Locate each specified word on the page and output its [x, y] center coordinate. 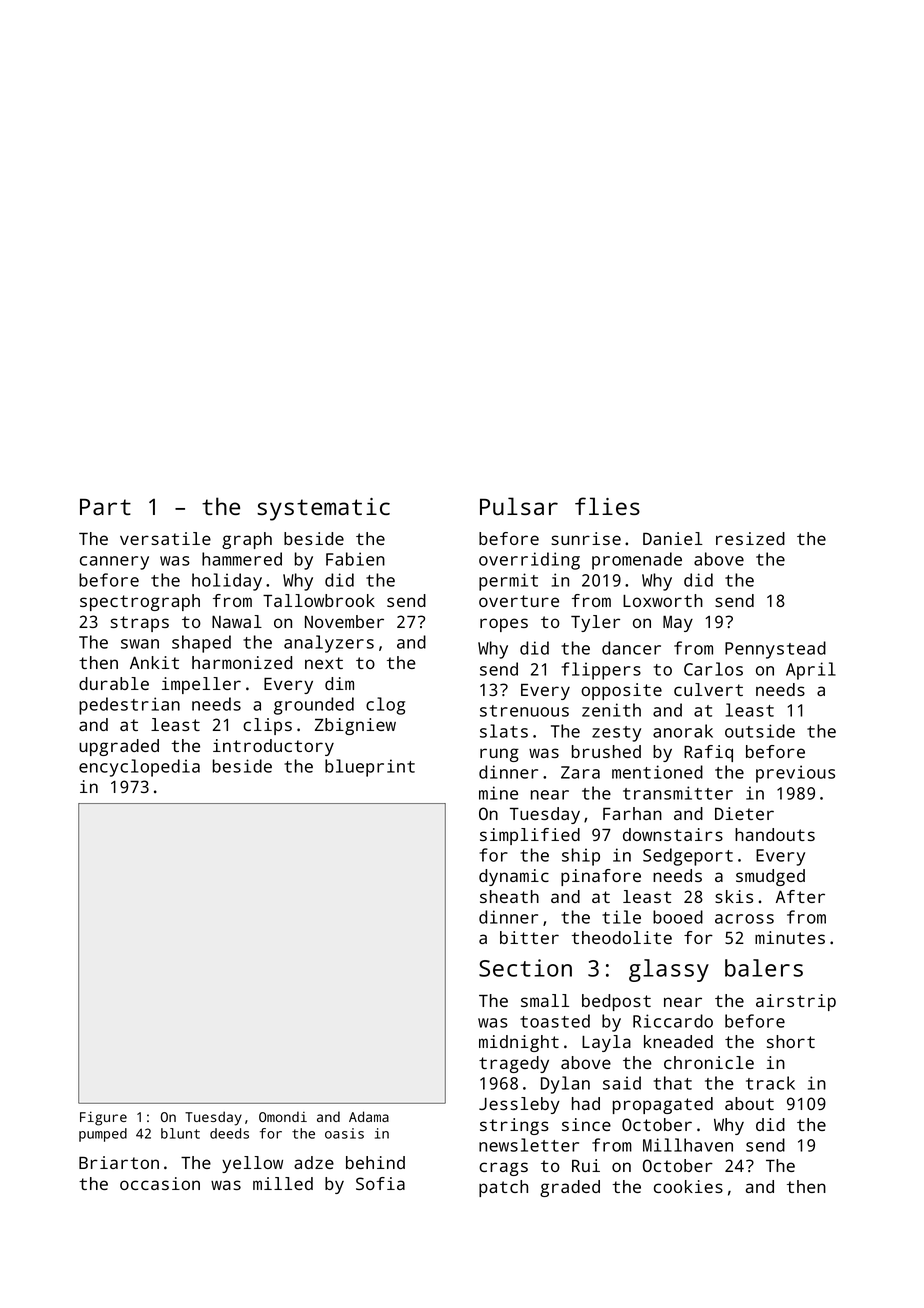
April [811, 671]
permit [508, 582]
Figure [103, 1118]
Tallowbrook [319, 600]
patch [503, 1188]
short [791, 1041]
